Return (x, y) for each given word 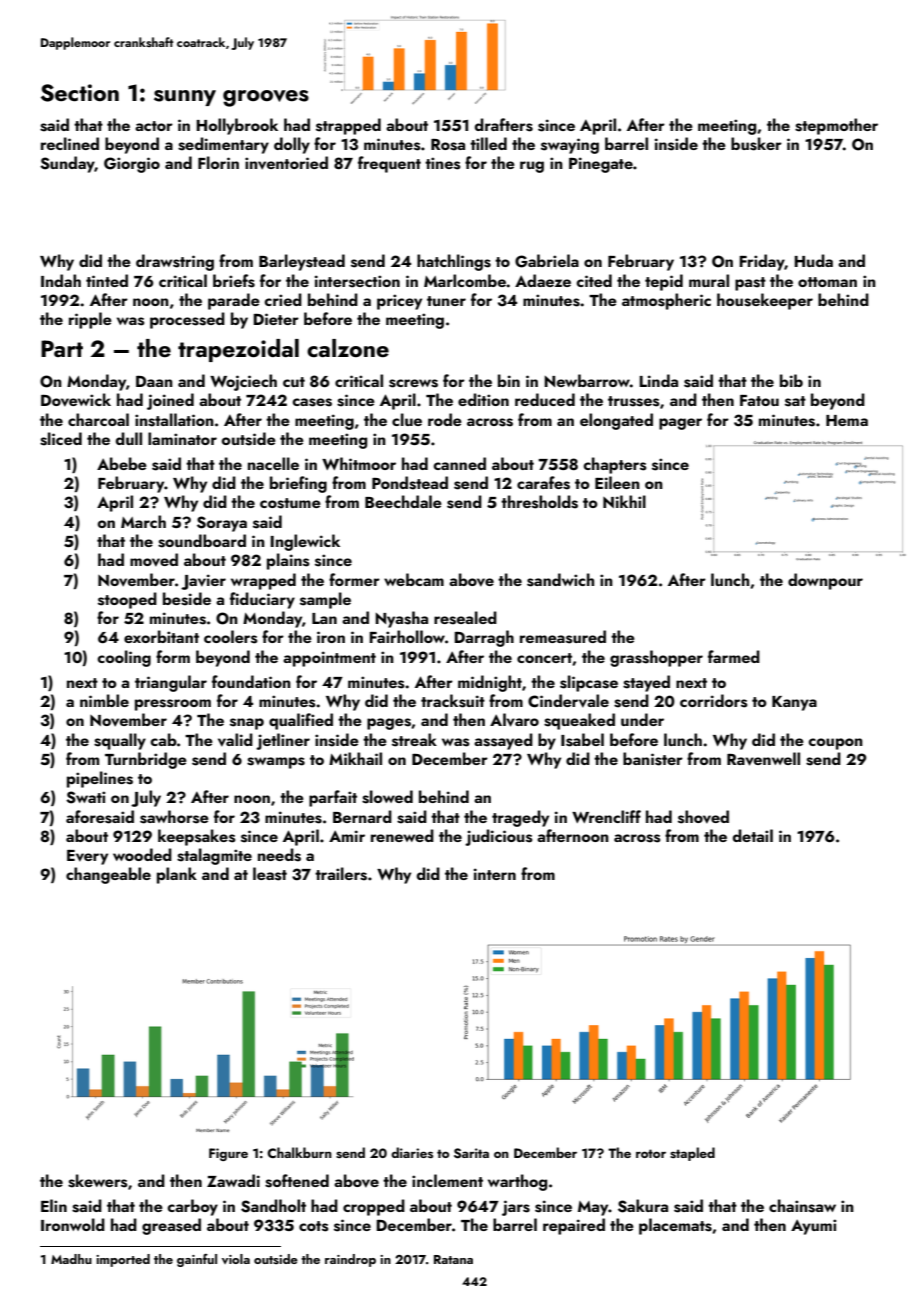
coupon (835, 744)
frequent (389, 164)
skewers (97, 1181)
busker (756, 144)
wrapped (263, 581)
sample (325, 600)
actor (154, 126)
